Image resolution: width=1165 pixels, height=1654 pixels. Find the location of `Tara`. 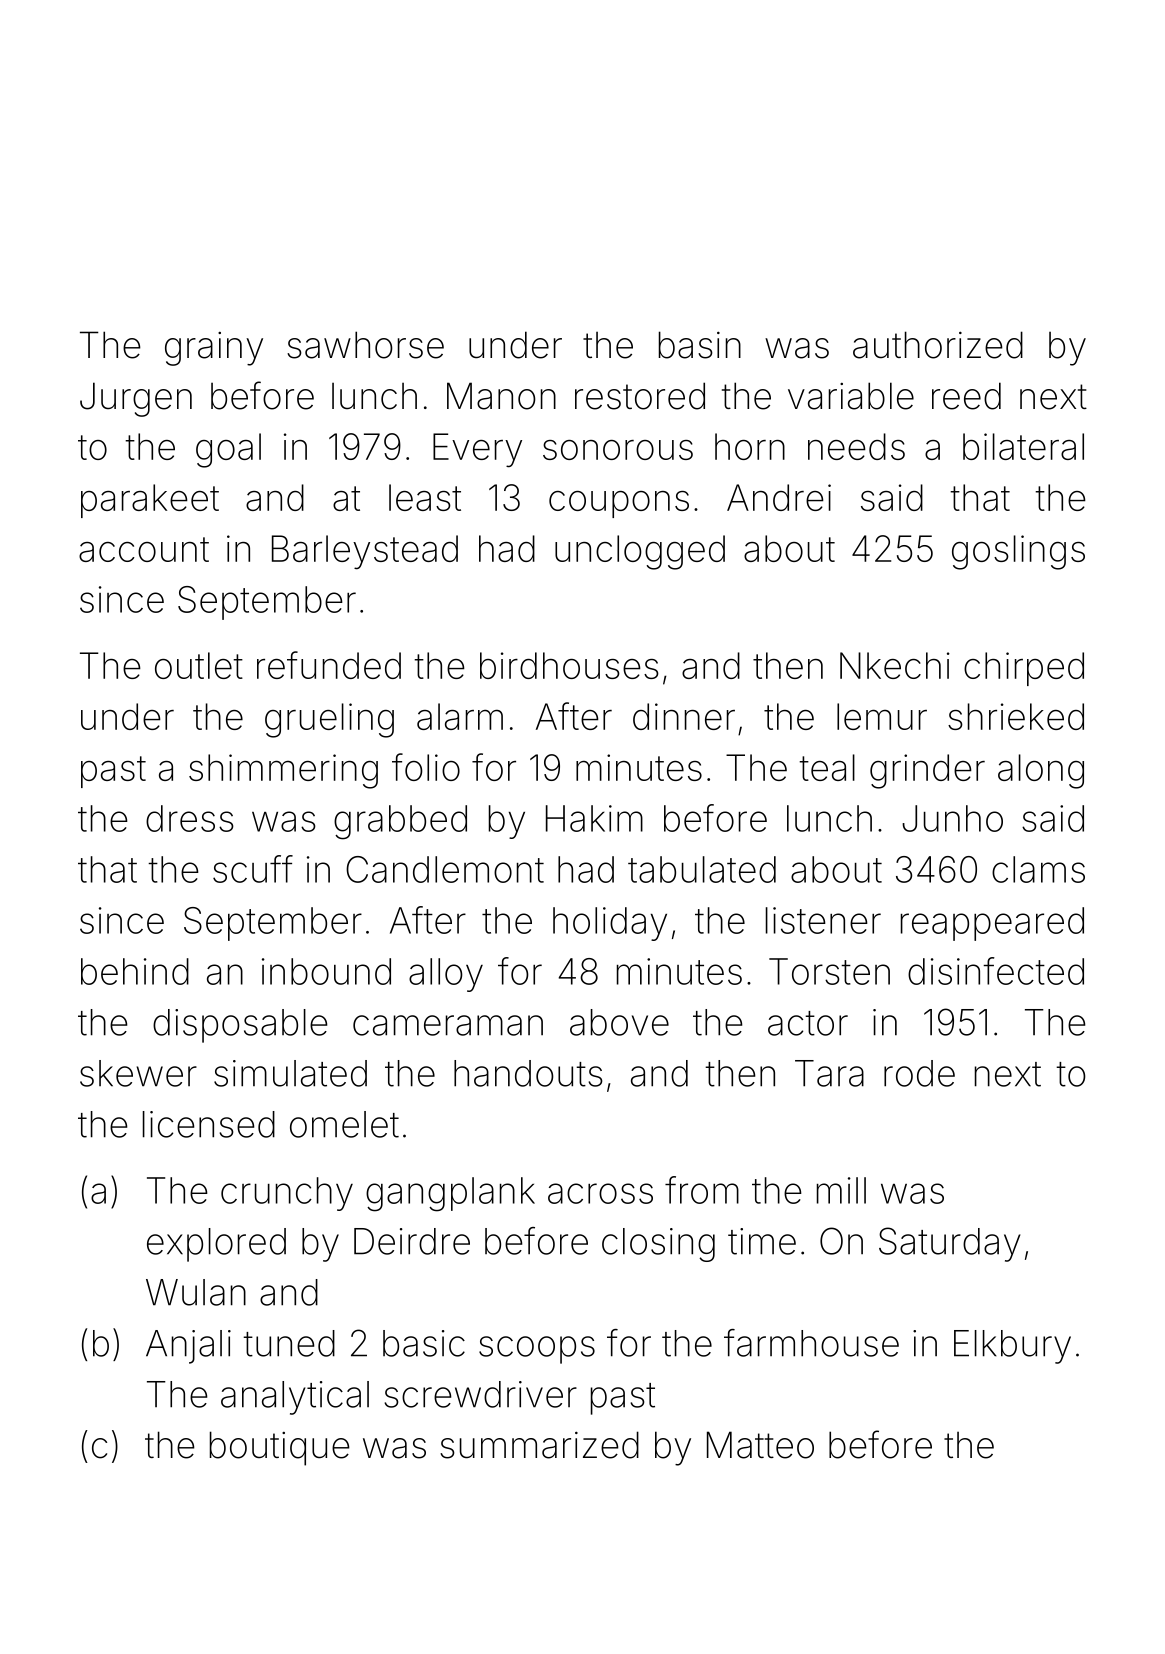

Tara is located at coordinates (829, 1073).
